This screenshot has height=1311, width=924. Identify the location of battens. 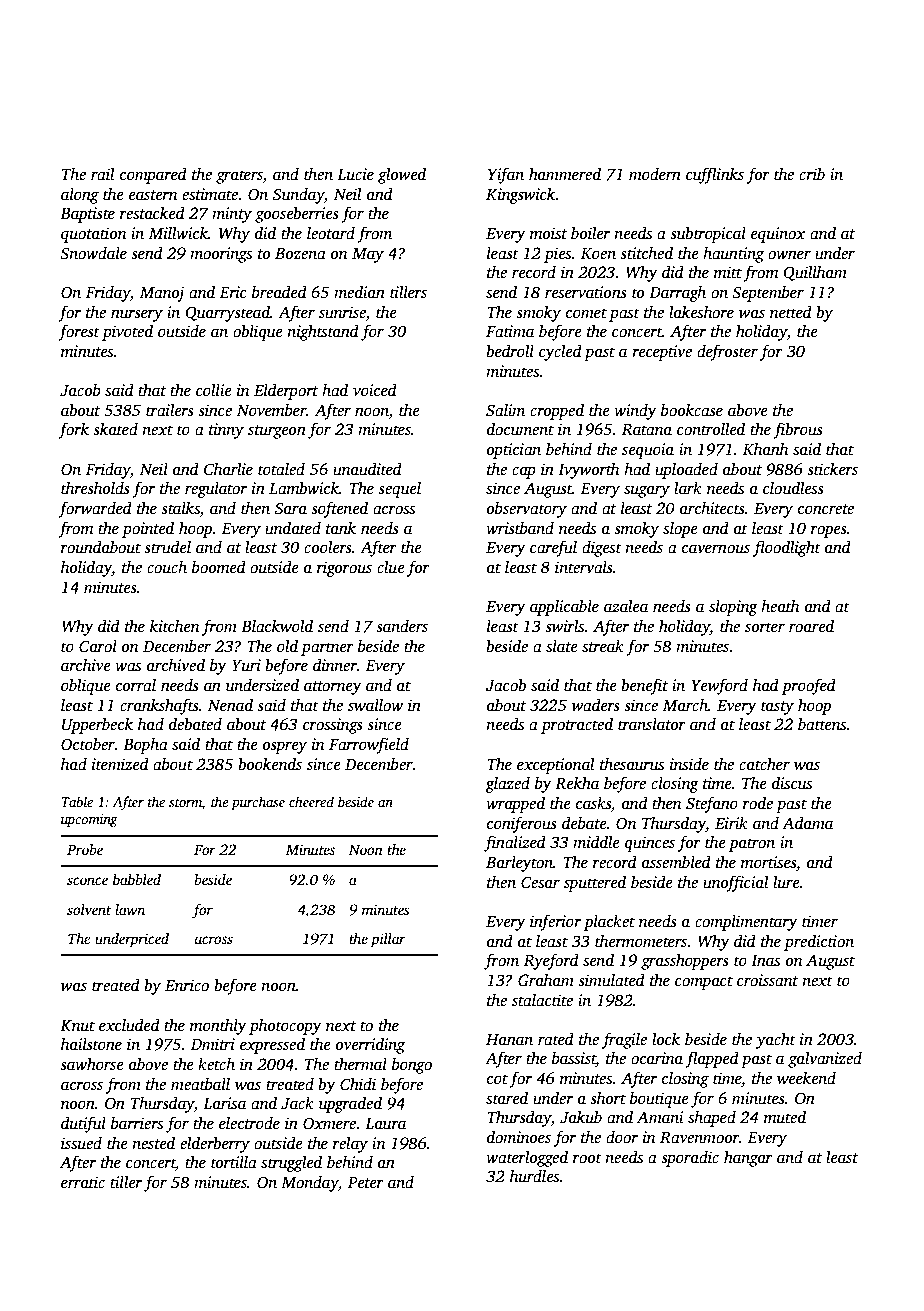
(822, 724).
